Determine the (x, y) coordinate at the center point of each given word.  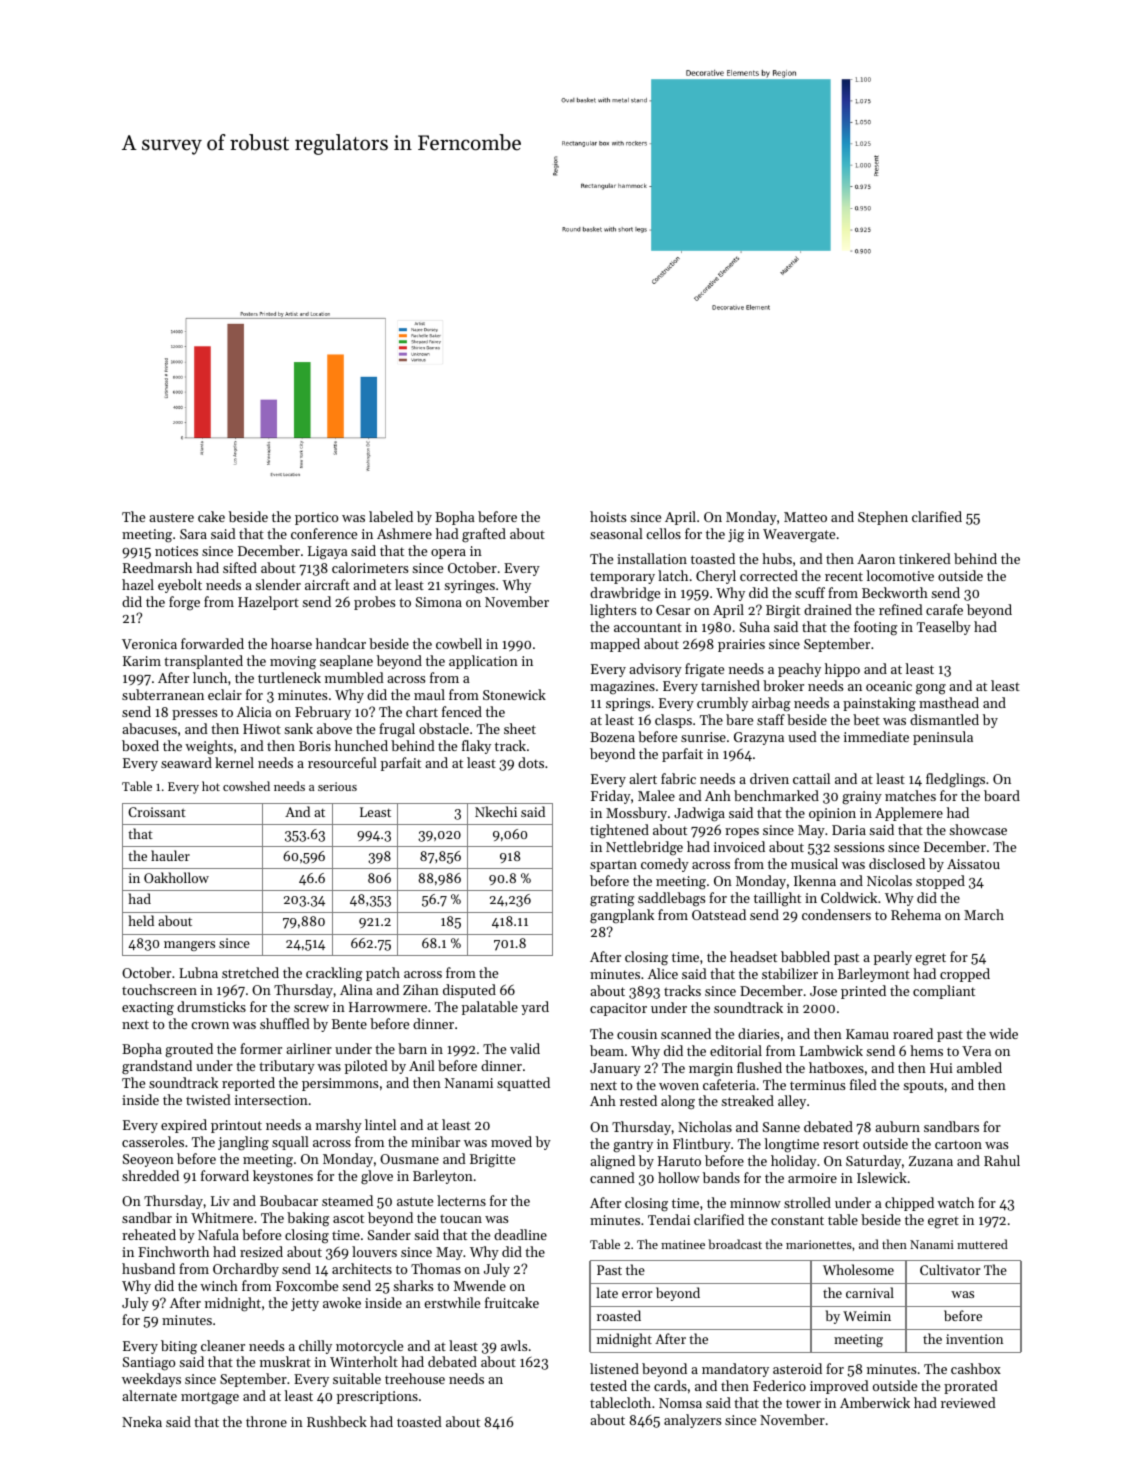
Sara (193, 534)
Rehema (916, 914)
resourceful (342, 762)
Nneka (142, 1421)
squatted (523, 1084)
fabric (678, 778)
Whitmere (222, 1217)
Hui (941, 1068)
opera (448, 554)
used (802, 736)
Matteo (805, 517)
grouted (189, 1050)
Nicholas (705, 1126)
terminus (817, 1085)
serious (337, 786)
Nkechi (496, 811)
